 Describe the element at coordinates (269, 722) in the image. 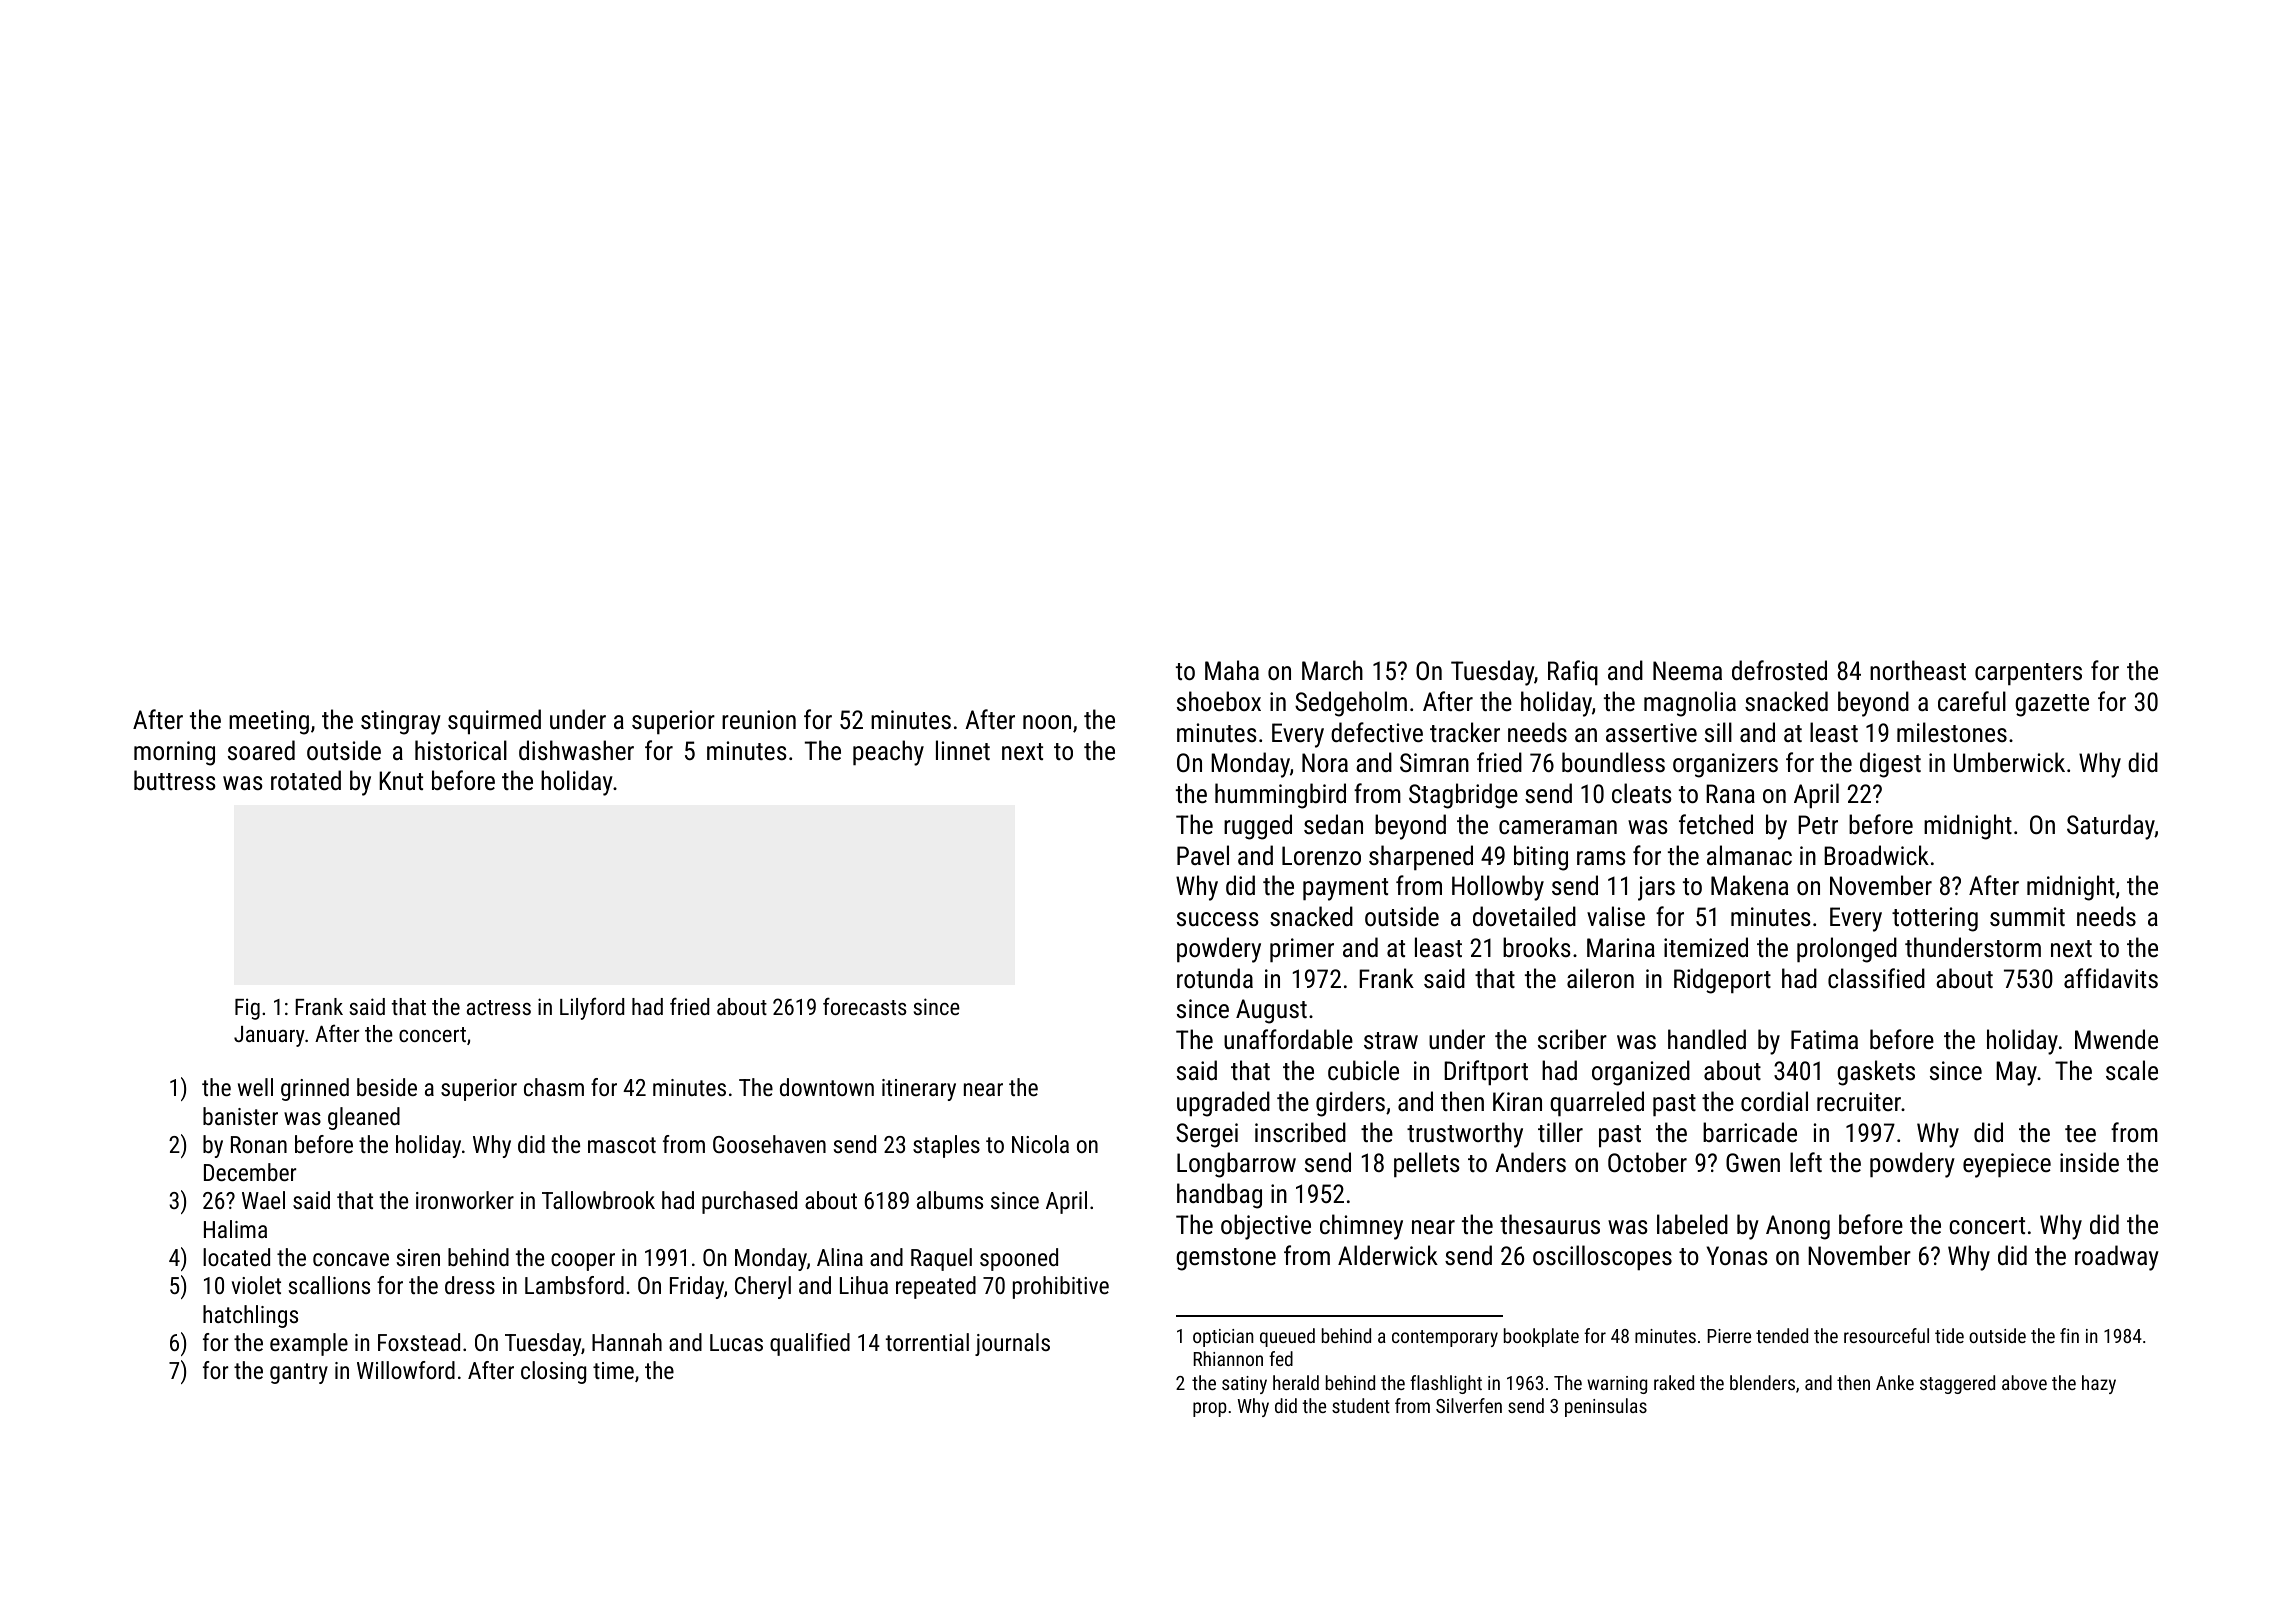

I see `meeting` at that location.
